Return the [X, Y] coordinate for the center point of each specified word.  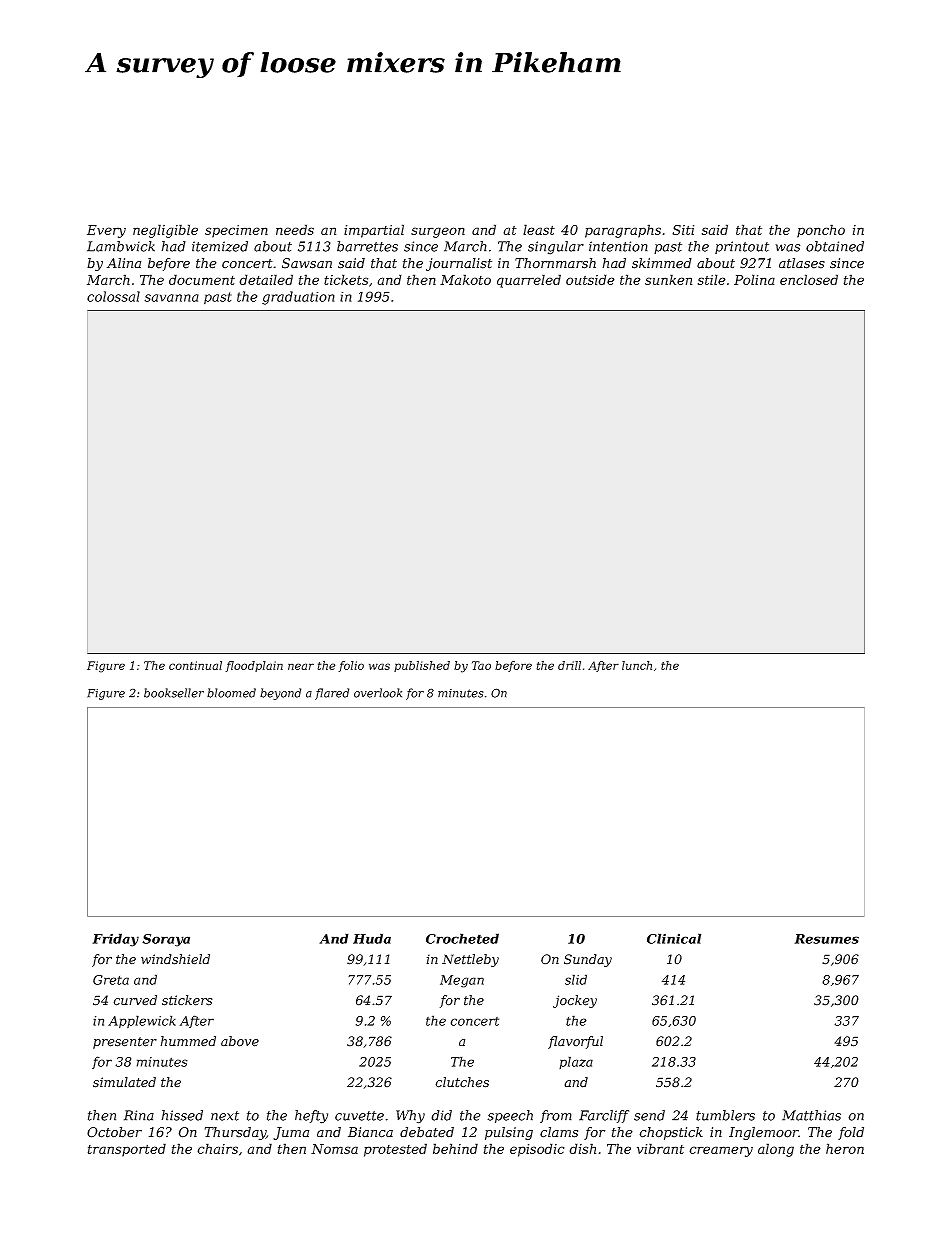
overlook [378, 693]
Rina [139, 1115]
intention [618, 246]
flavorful [575, 1042]
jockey [575, 1001]
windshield [175, 959]
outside [590, 279]
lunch [637, 665]
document [202, 279]
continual [195, 665]
